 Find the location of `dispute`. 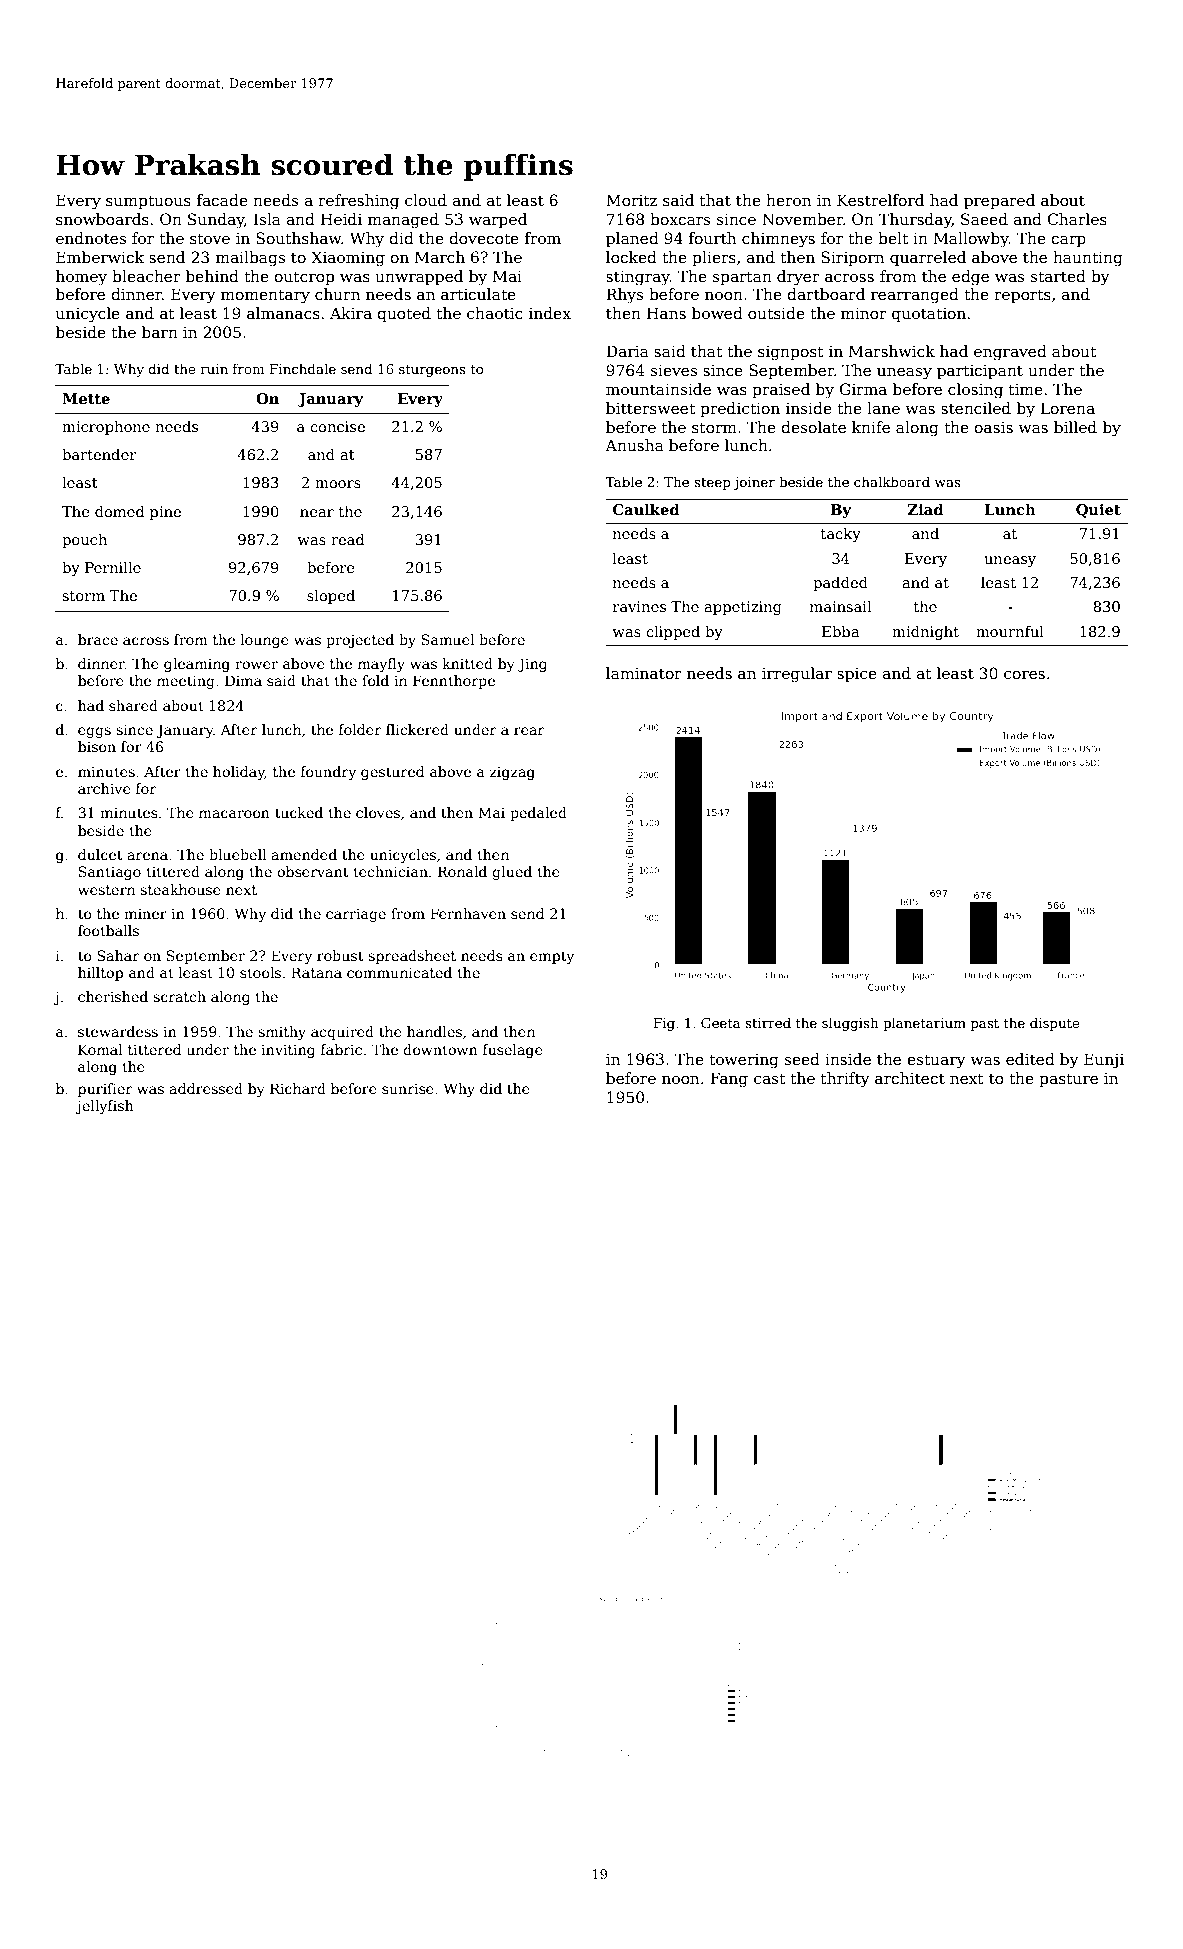

dispute is located at coordinates (1055, 1024).
